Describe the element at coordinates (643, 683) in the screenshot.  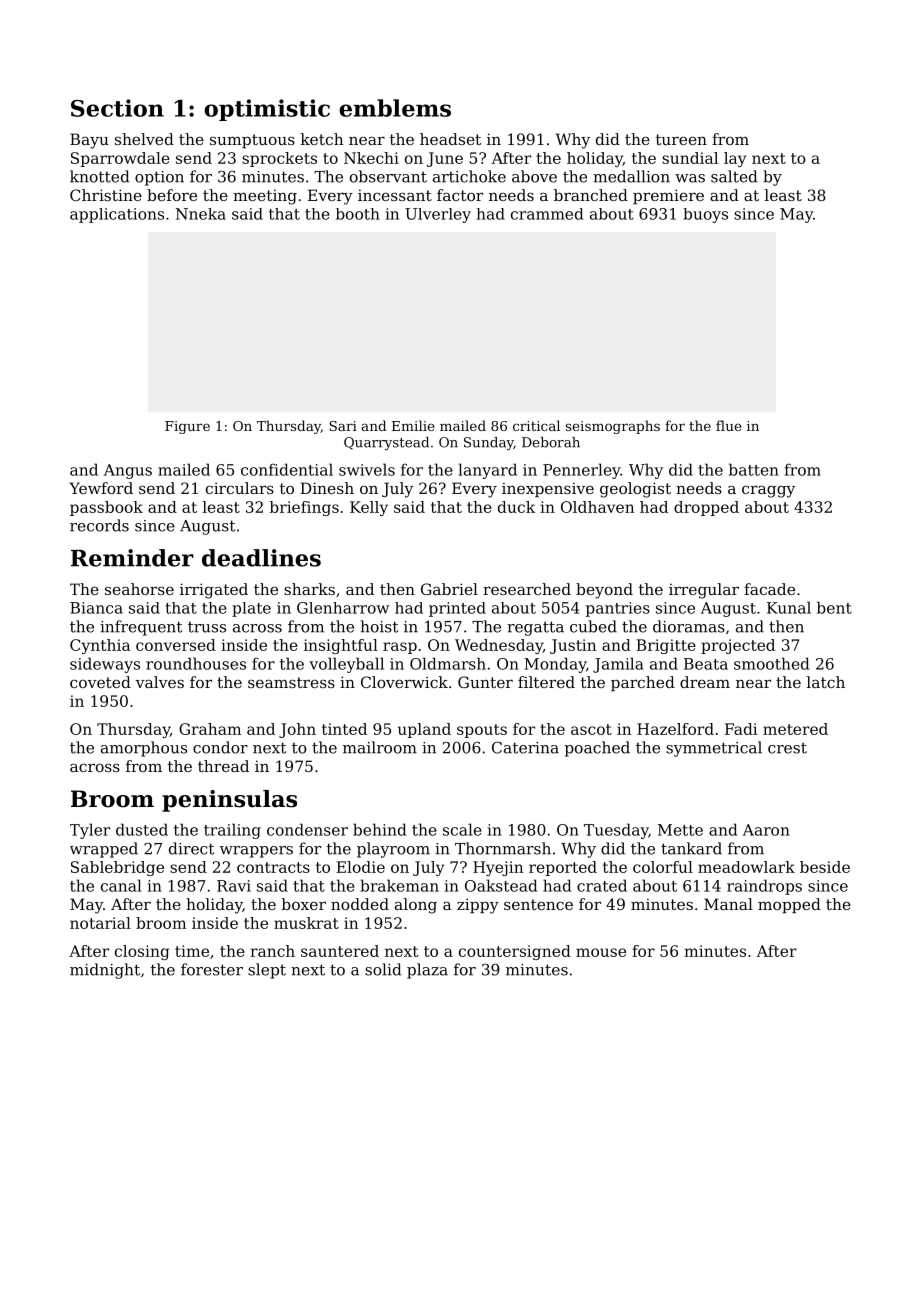
I see `parched` at that location.
